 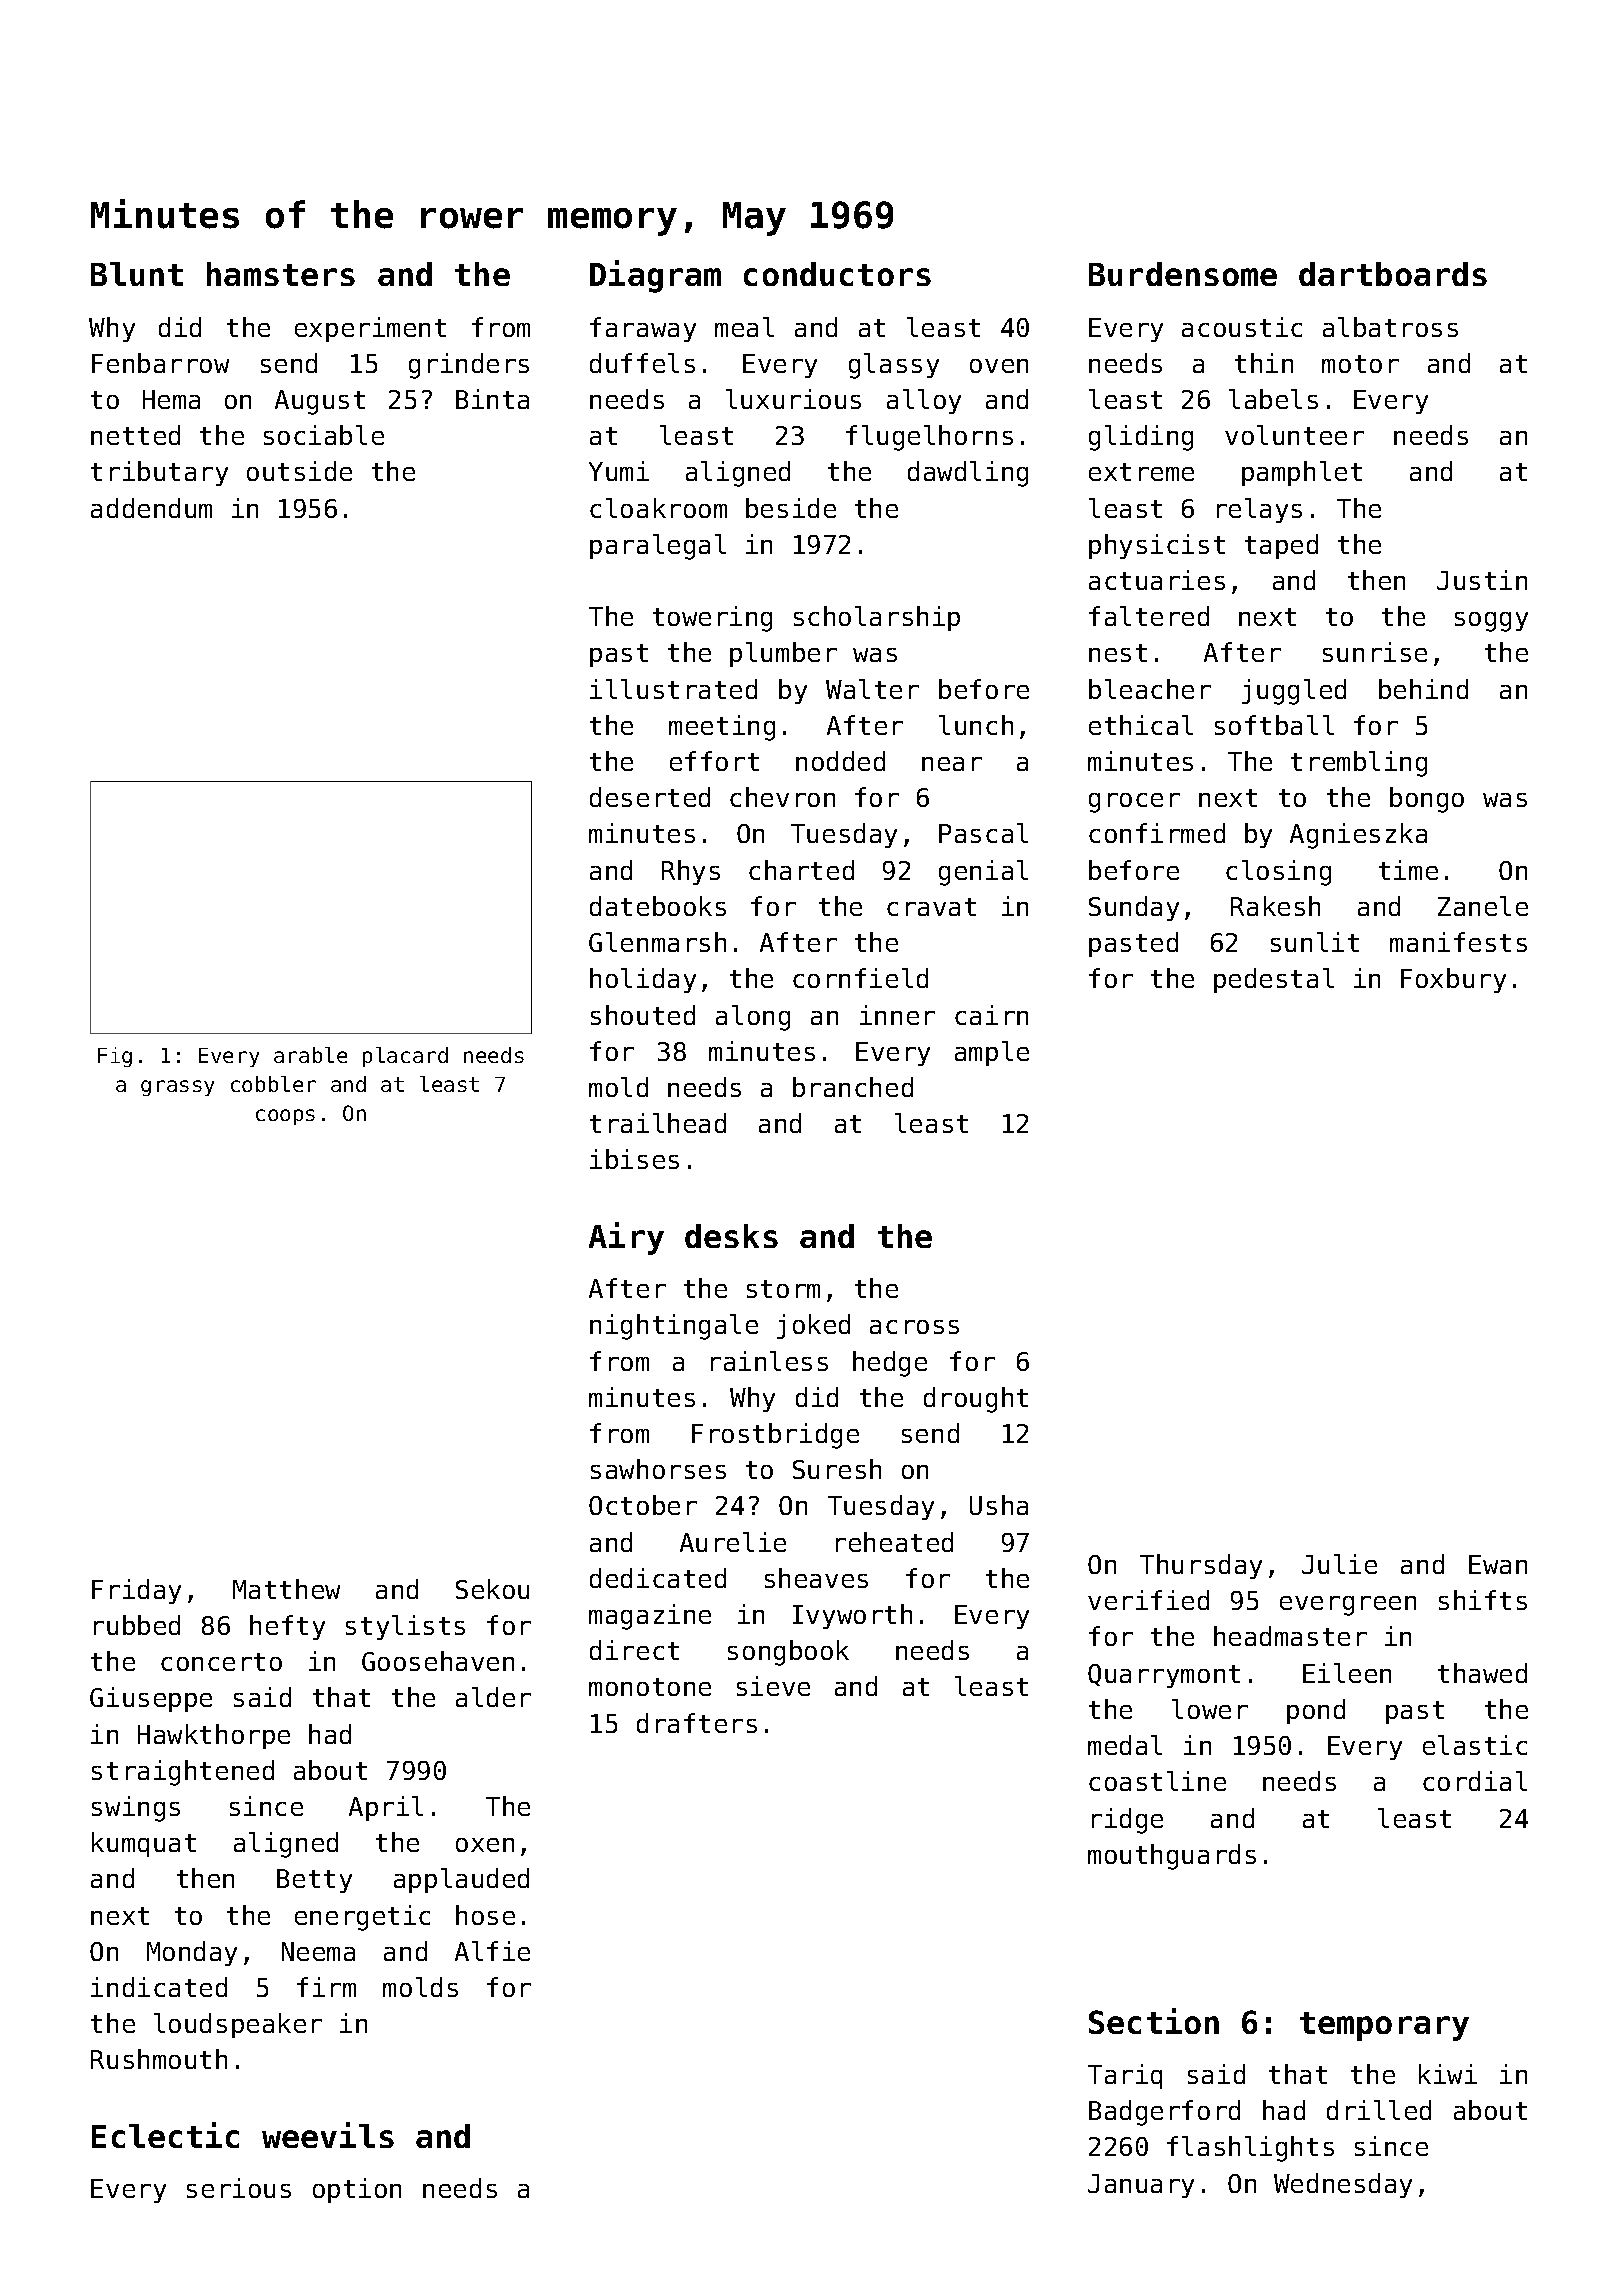 What do you see at coordinates (1141, 2186) in the screenshot?
I see `January` at bounding box center [1141, 2186].
